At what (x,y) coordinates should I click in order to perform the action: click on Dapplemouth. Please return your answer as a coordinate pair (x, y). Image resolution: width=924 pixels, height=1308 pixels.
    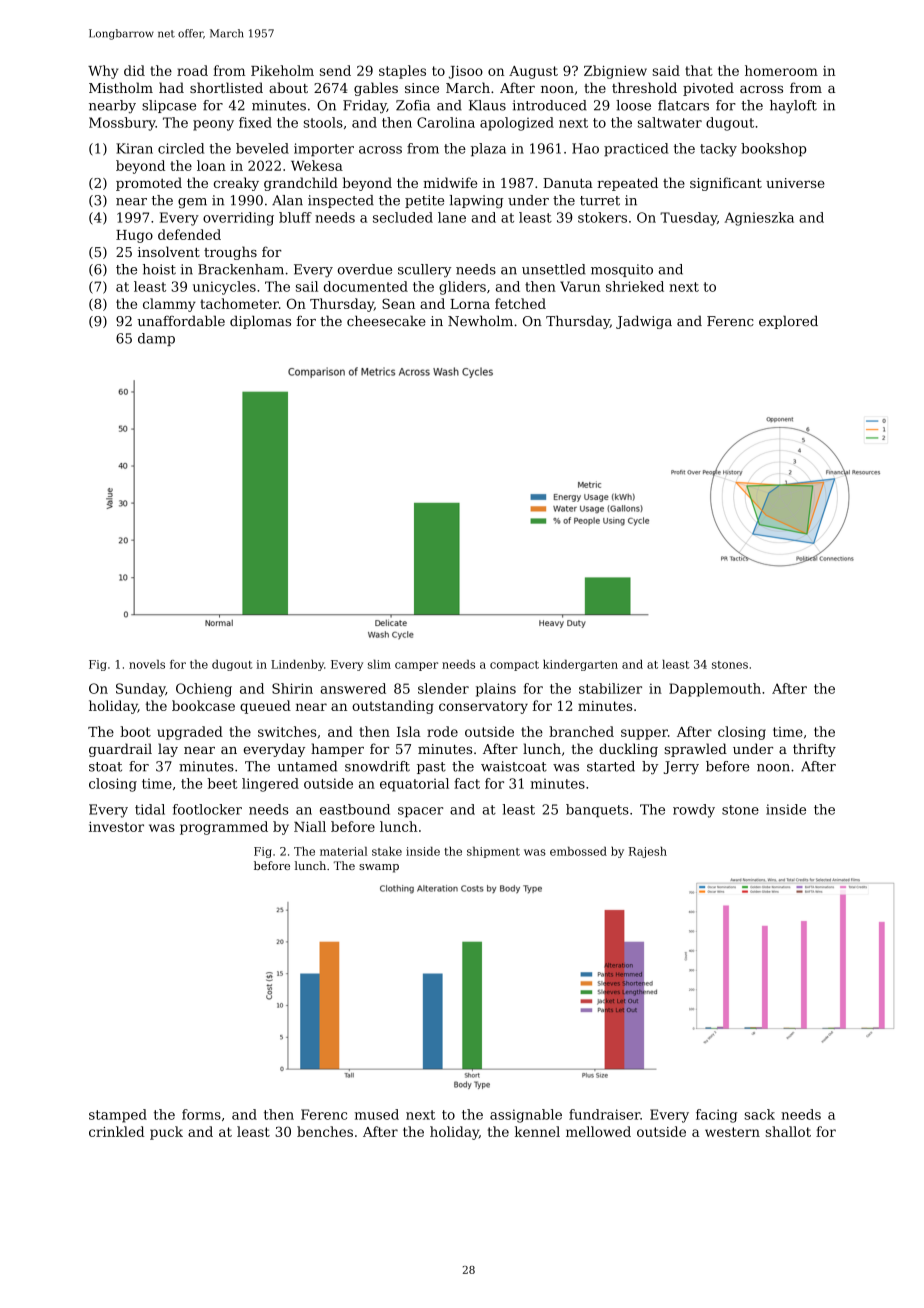
    Looking at the image, I should click on (715, 690).
